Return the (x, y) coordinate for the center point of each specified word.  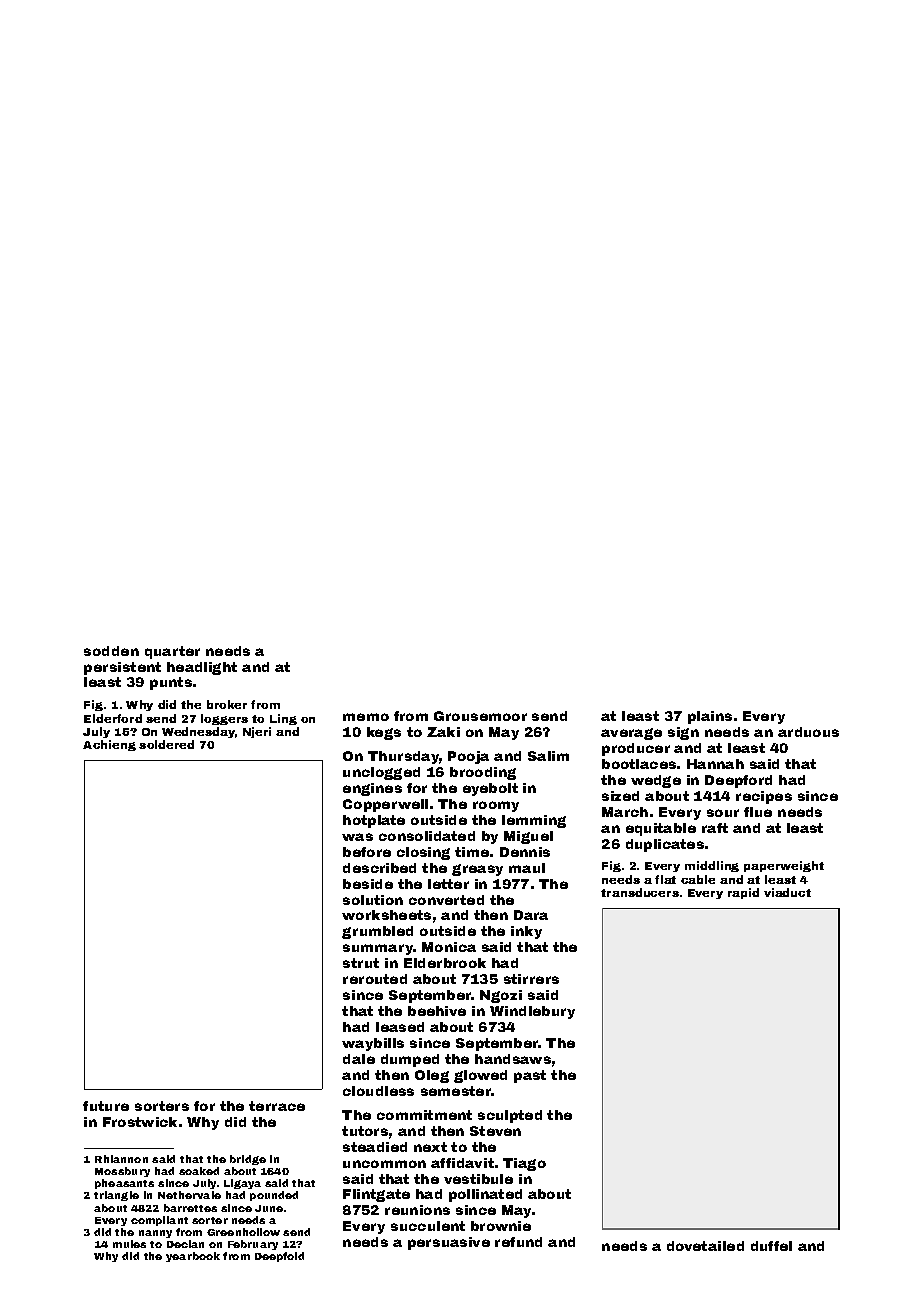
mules (129, 1244)
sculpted (510, 1116)
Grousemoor (480, 716)
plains (710, 717)
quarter (172, 652)
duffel (771, 1246)
